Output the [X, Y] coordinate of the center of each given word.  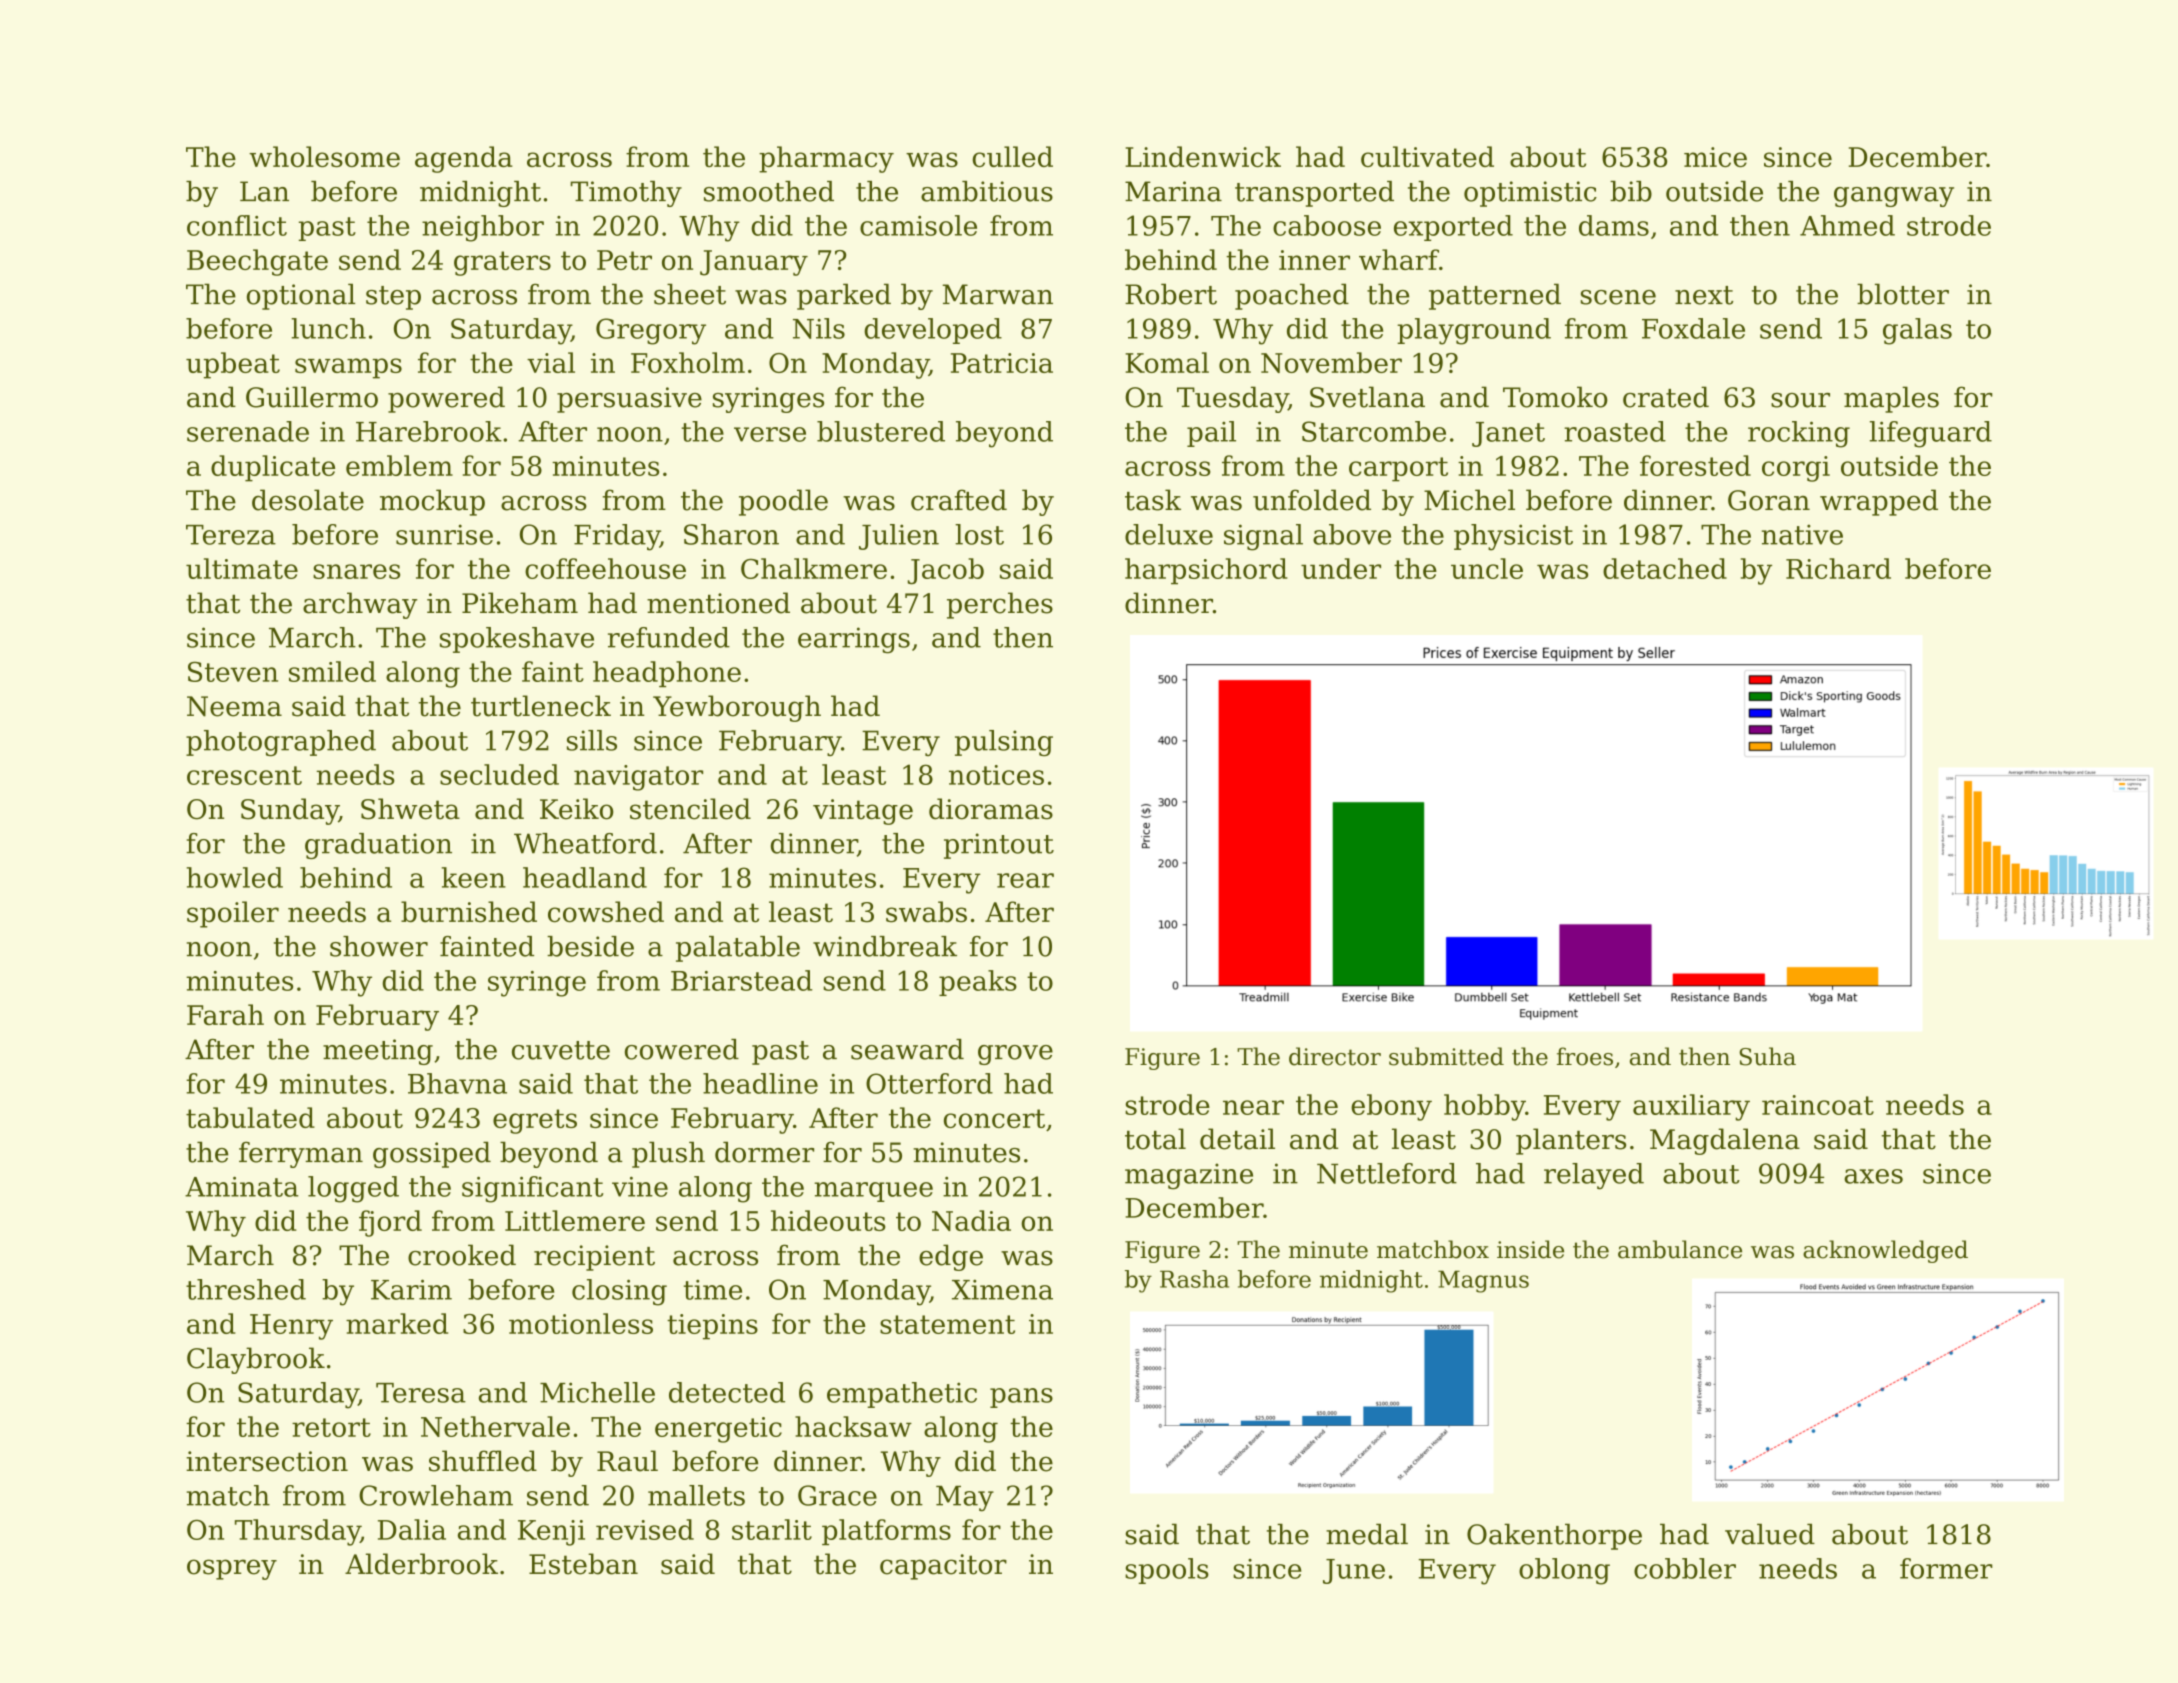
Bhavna [457, 1083]
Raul [627, 1461]
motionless [581, 1323]
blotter [1903, 294]
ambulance [1680, 1249]
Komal [1167, 362]
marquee [873, 1192]
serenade [248, 431]
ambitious [987, 191]
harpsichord [1206, 571]
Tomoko [1555, 397]
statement [947, 1324]
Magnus [1483, 1281]
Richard [1838, 568]
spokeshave [517, 640]
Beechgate [257, 262]
